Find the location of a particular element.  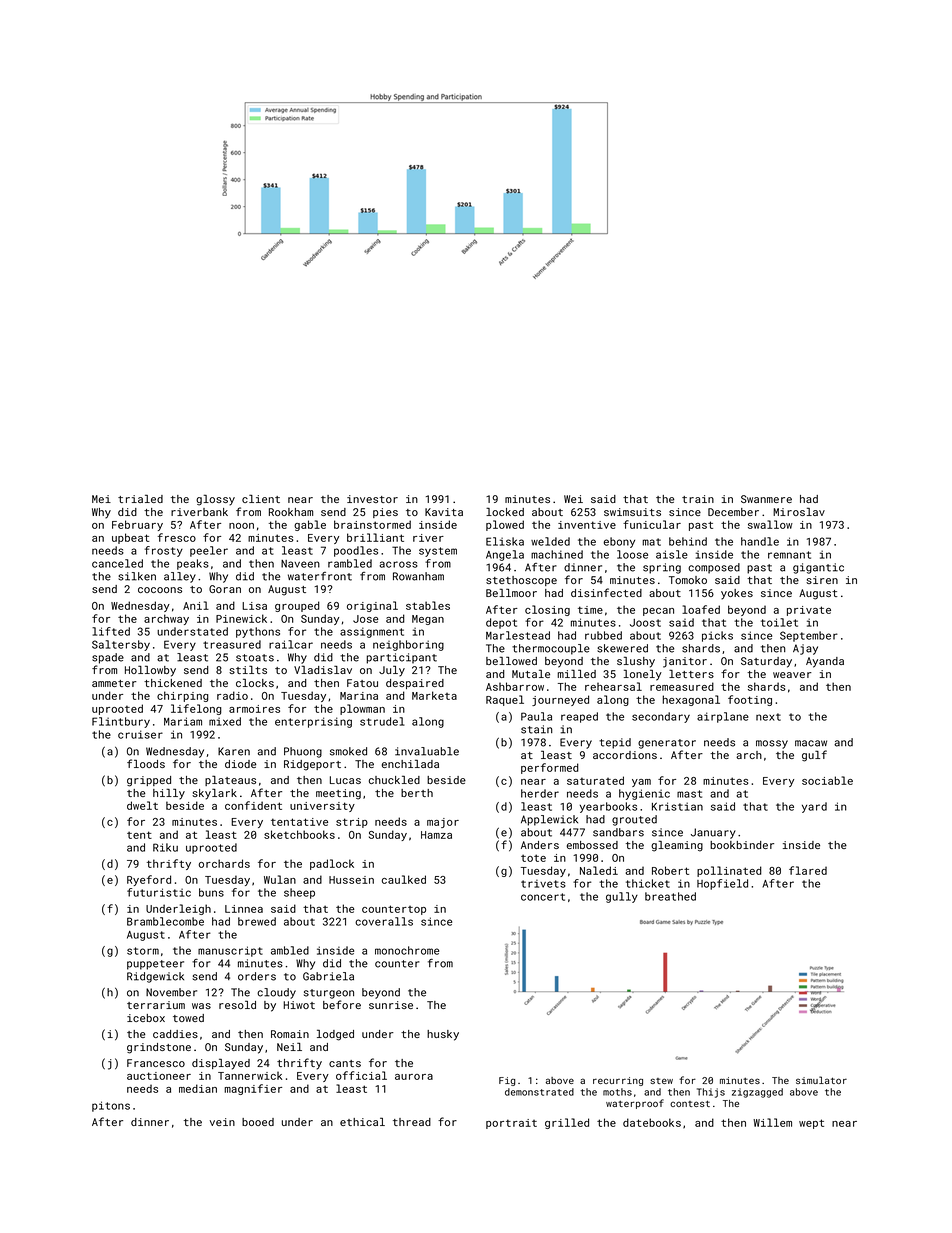

yard is located at coordinates (814, 807).
